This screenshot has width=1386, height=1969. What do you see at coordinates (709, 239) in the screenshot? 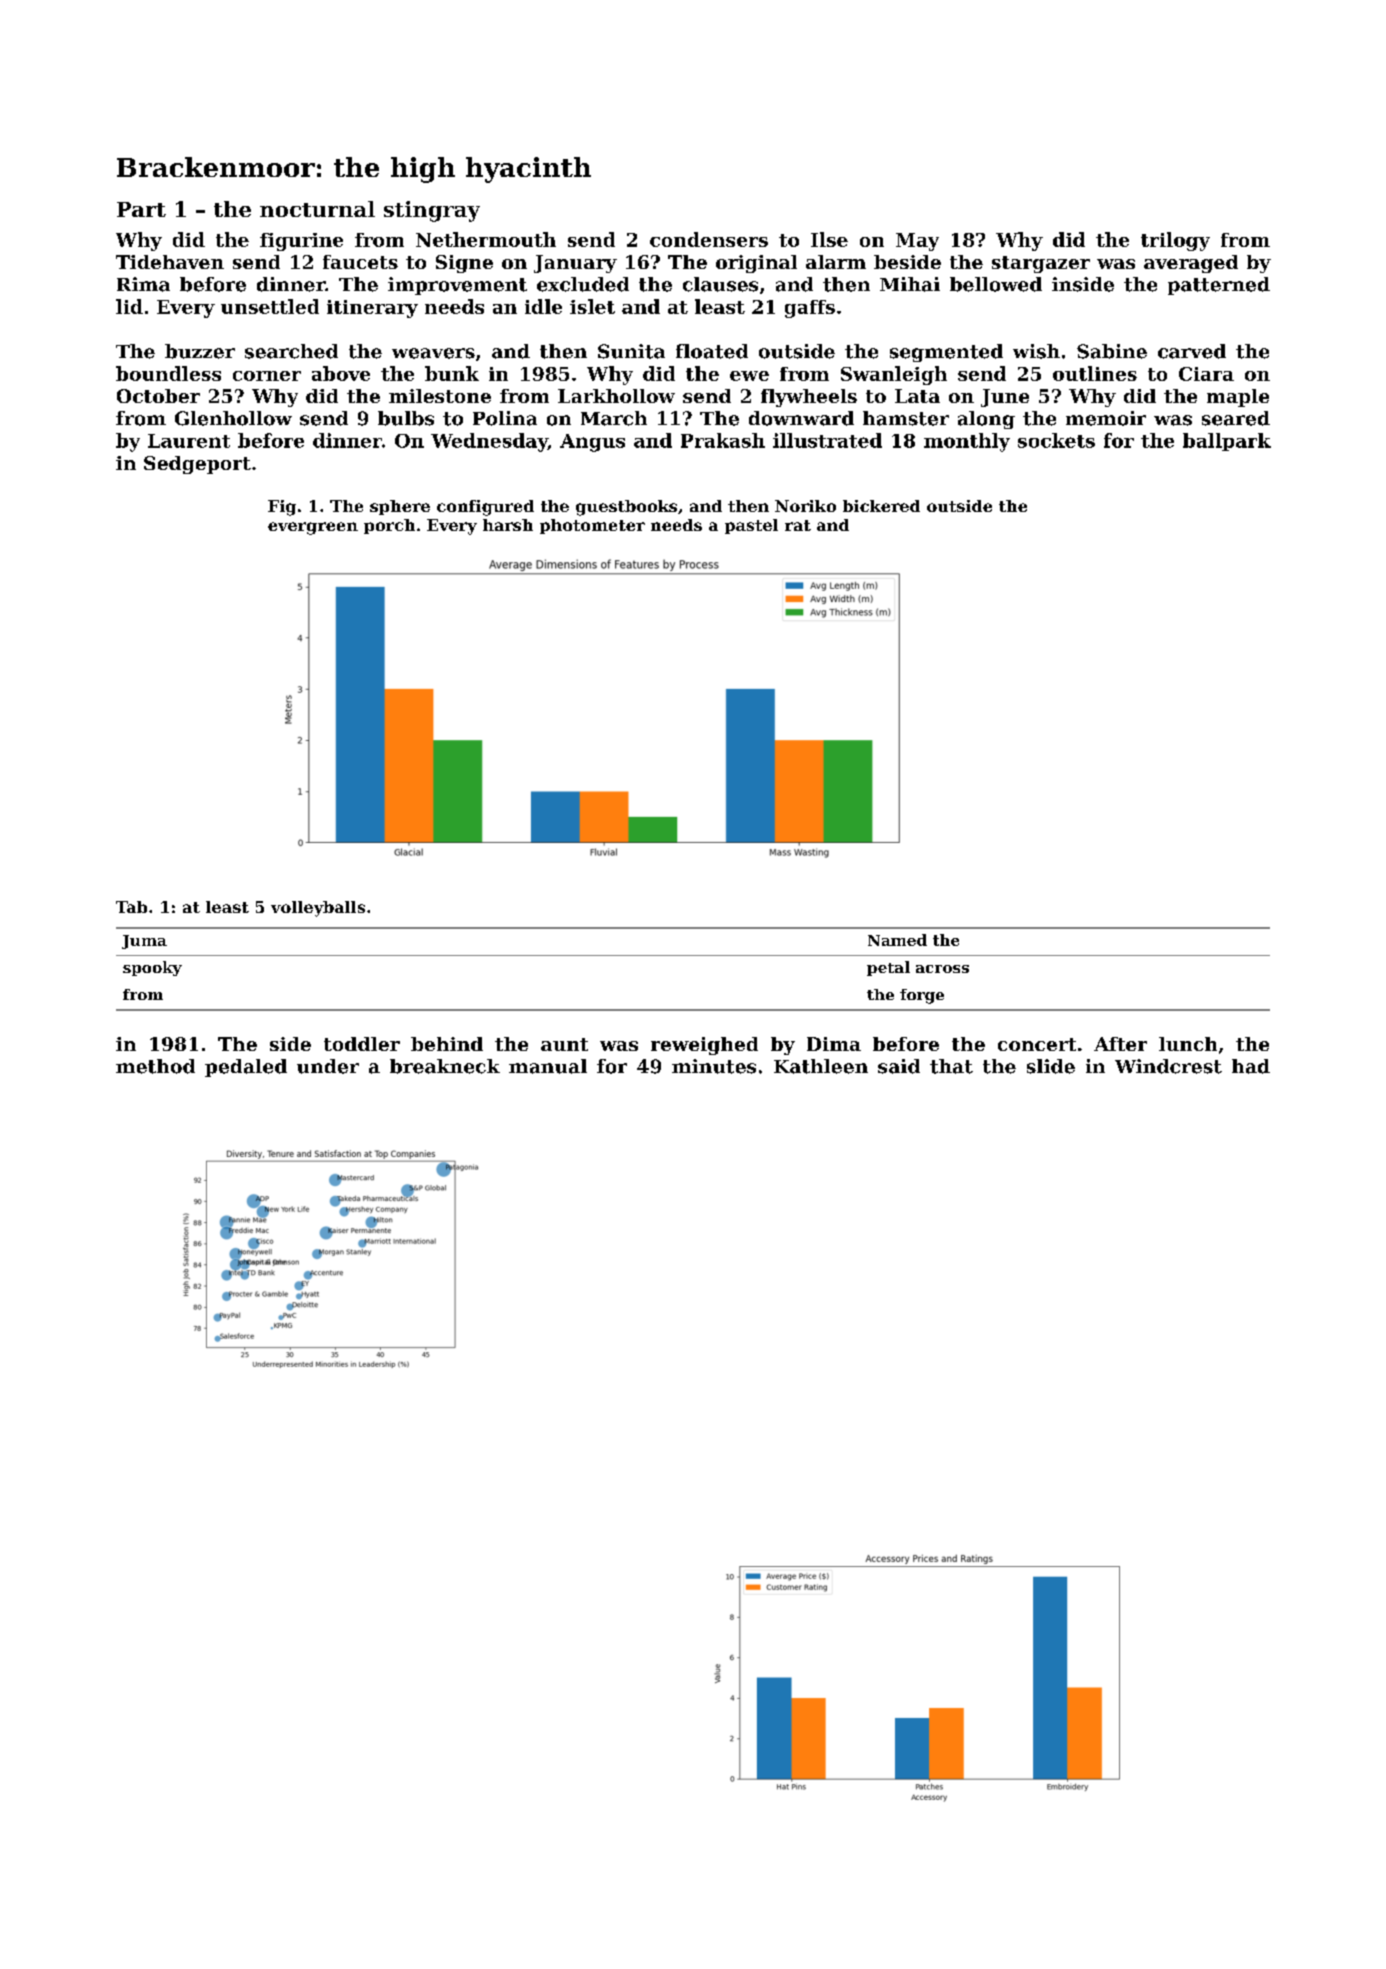
I see `condensers` at bounding box center [709, 239].
